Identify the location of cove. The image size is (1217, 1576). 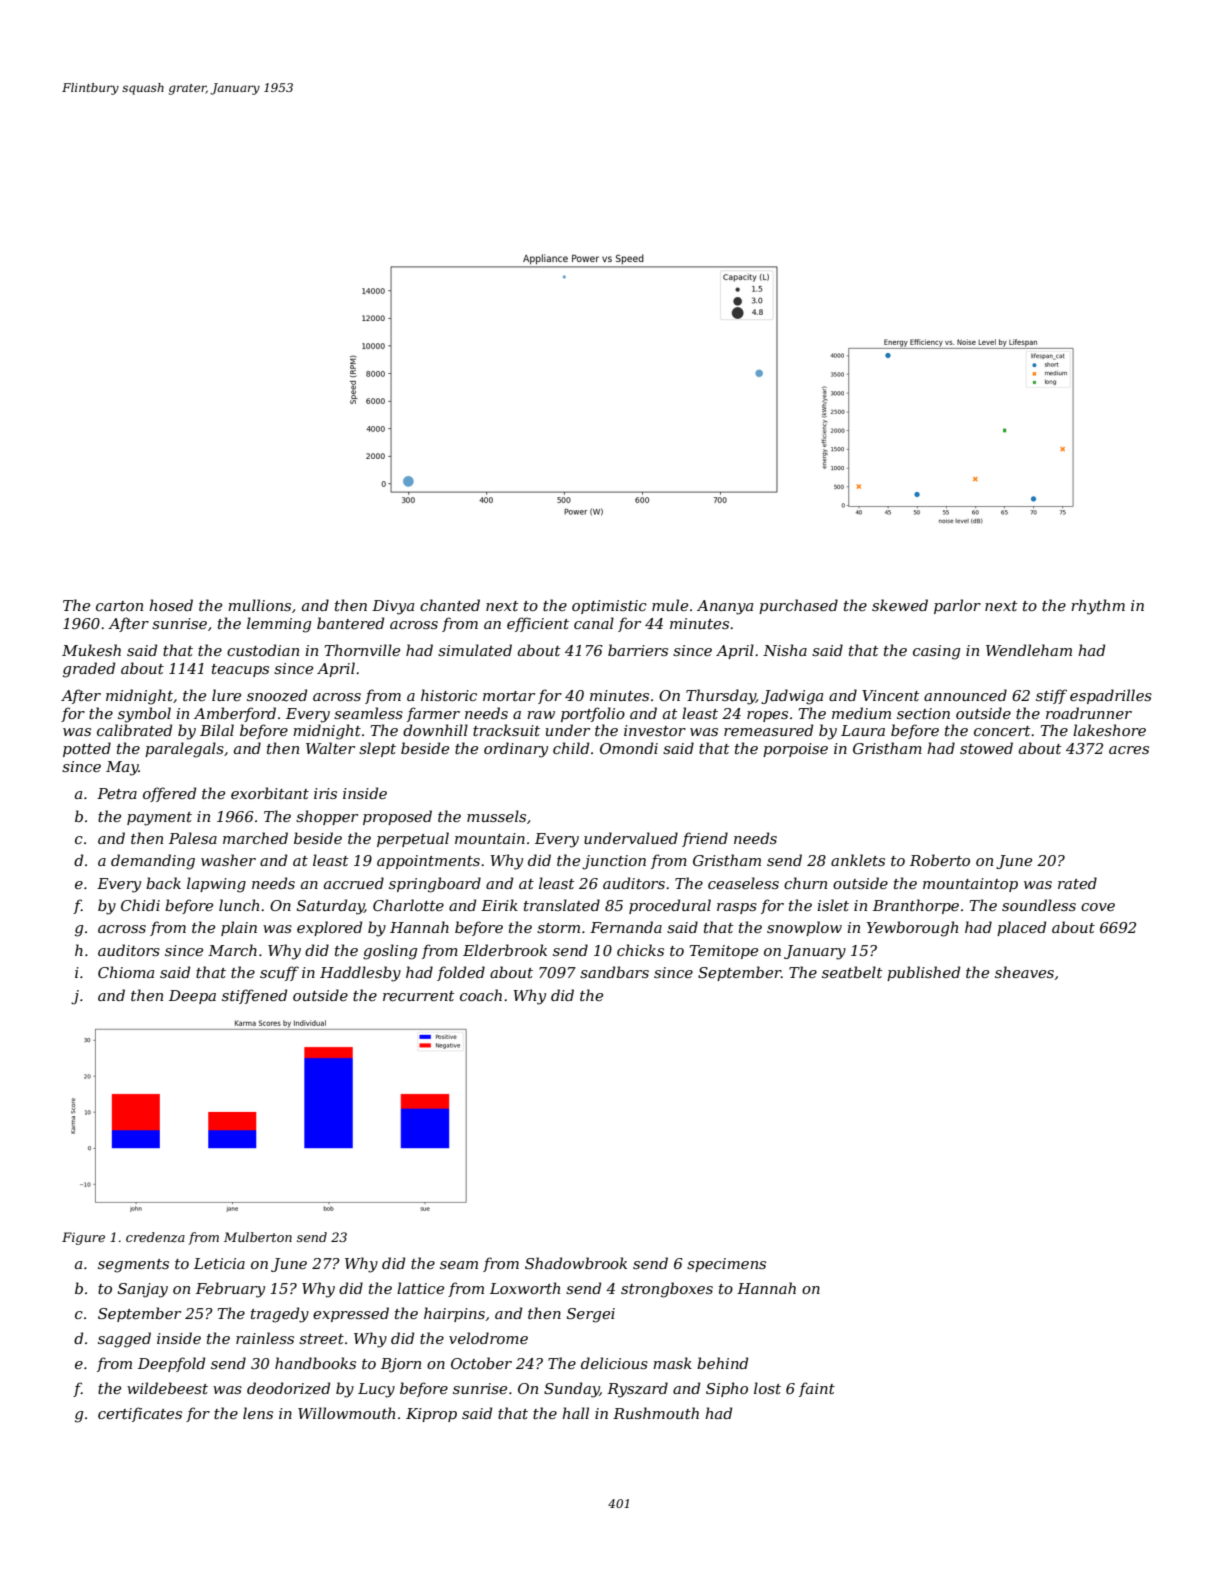
(1098, 907).
